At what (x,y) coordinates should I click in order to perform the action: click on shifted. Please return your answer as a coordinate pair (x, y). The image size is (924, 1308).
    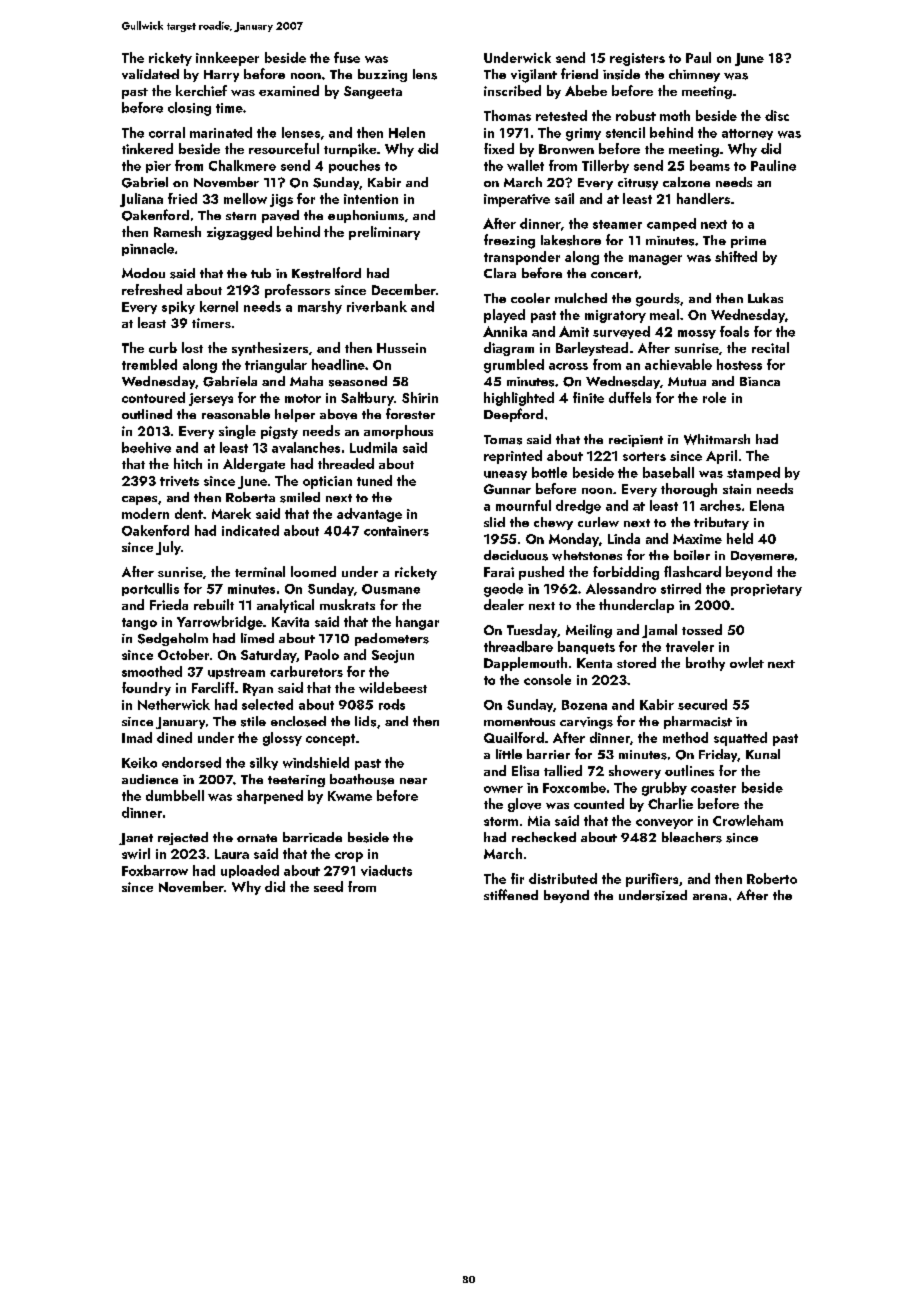
    Looking at the image, I should click on (736, 256).
